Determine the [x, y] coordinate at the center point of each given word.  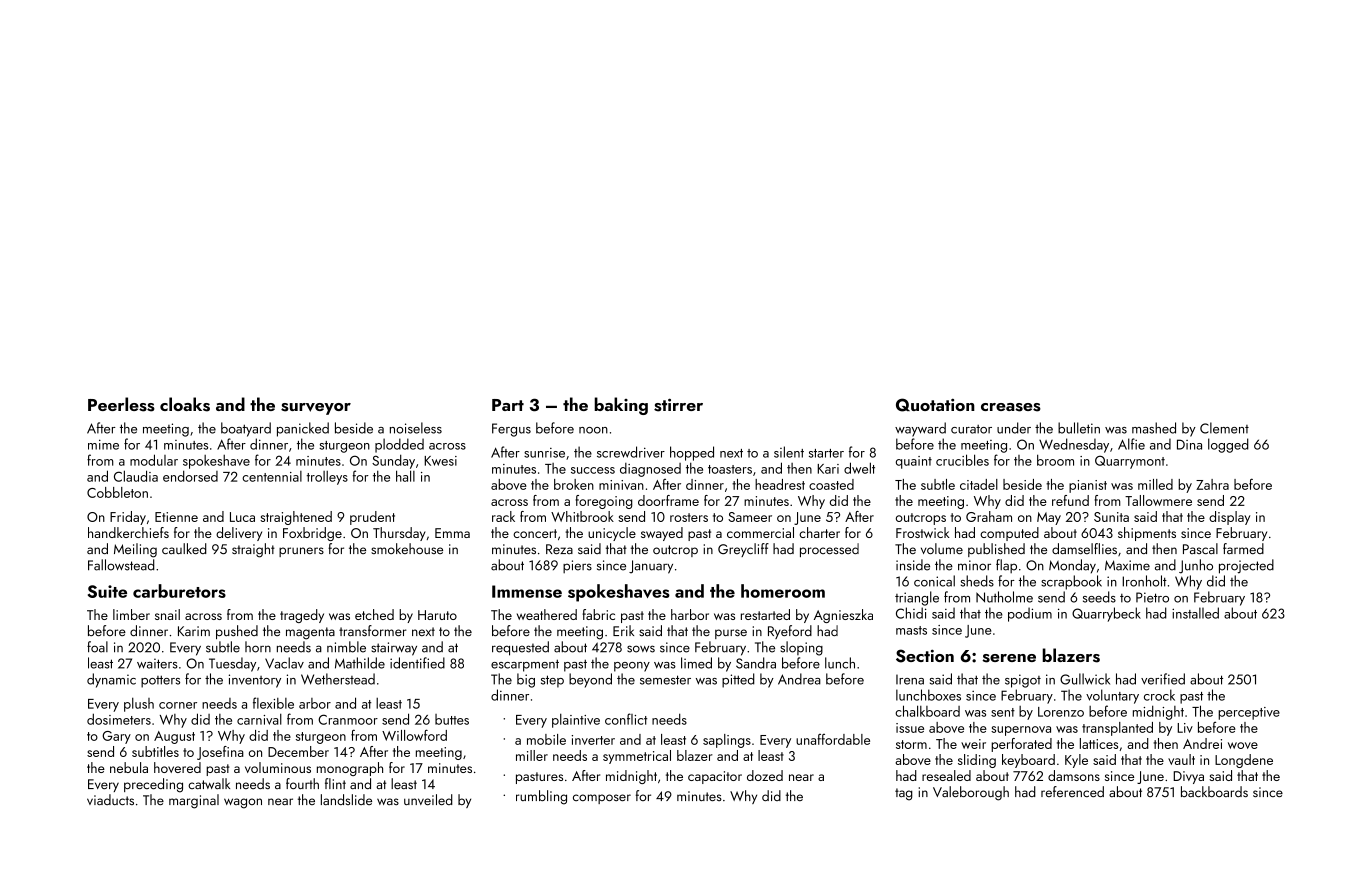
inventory [255, 681]
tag [904, 794]
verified [1163, 679]
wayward [920, 429]
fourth [302, 783]
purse [731, 634]
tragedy [302, 616]
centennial [272, 476]
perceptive [1249, 713]
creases [1011, 407]
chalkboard [927, 711]
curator [971, 429]
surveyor [316, 409]
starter [826, 453]
